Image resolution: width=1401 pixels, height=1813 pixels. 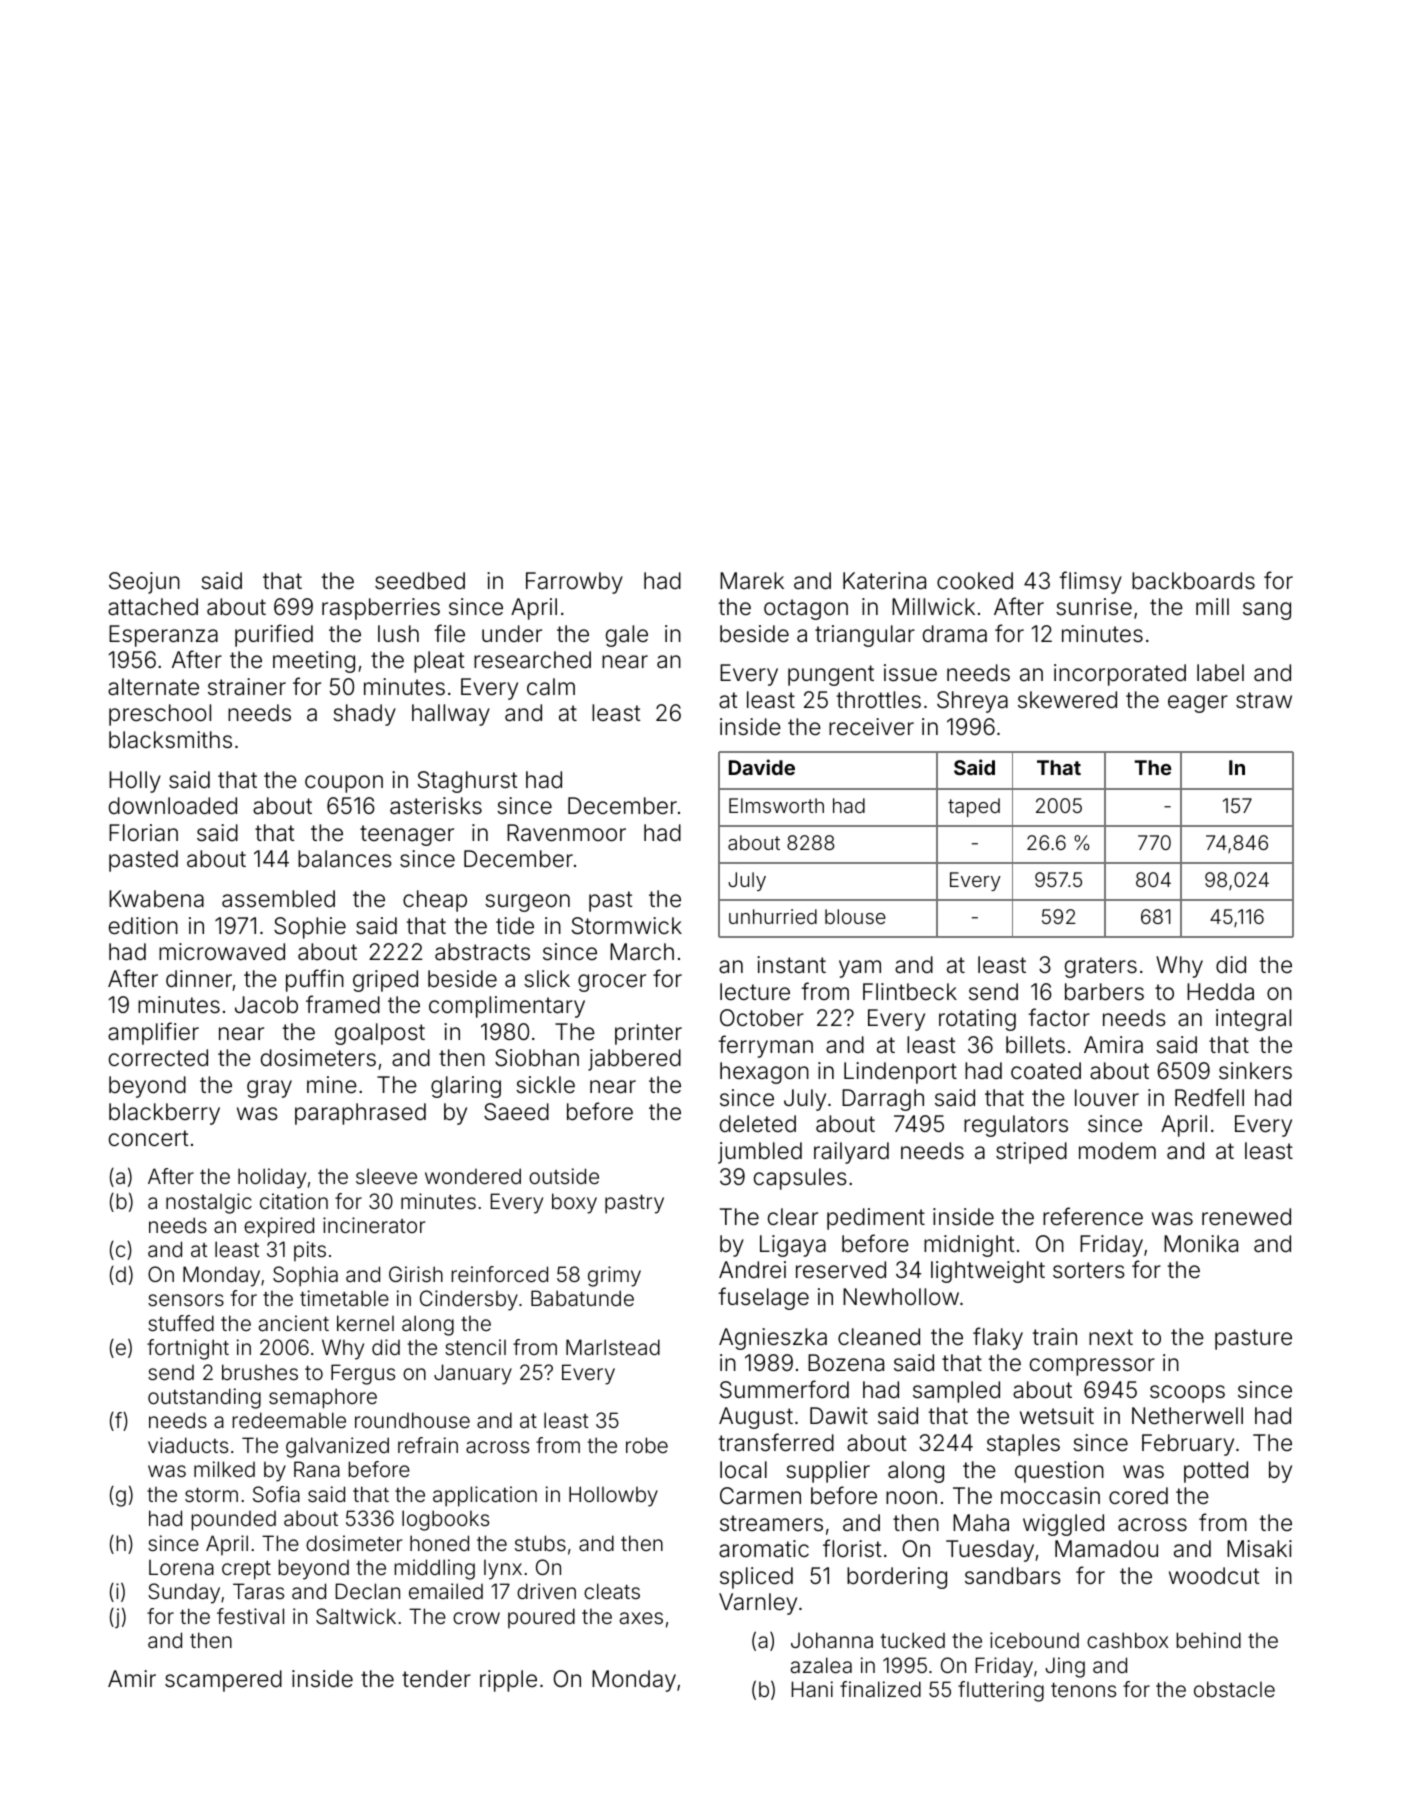 I want to click on Ravenmoor, so click(x=566, y=833).
